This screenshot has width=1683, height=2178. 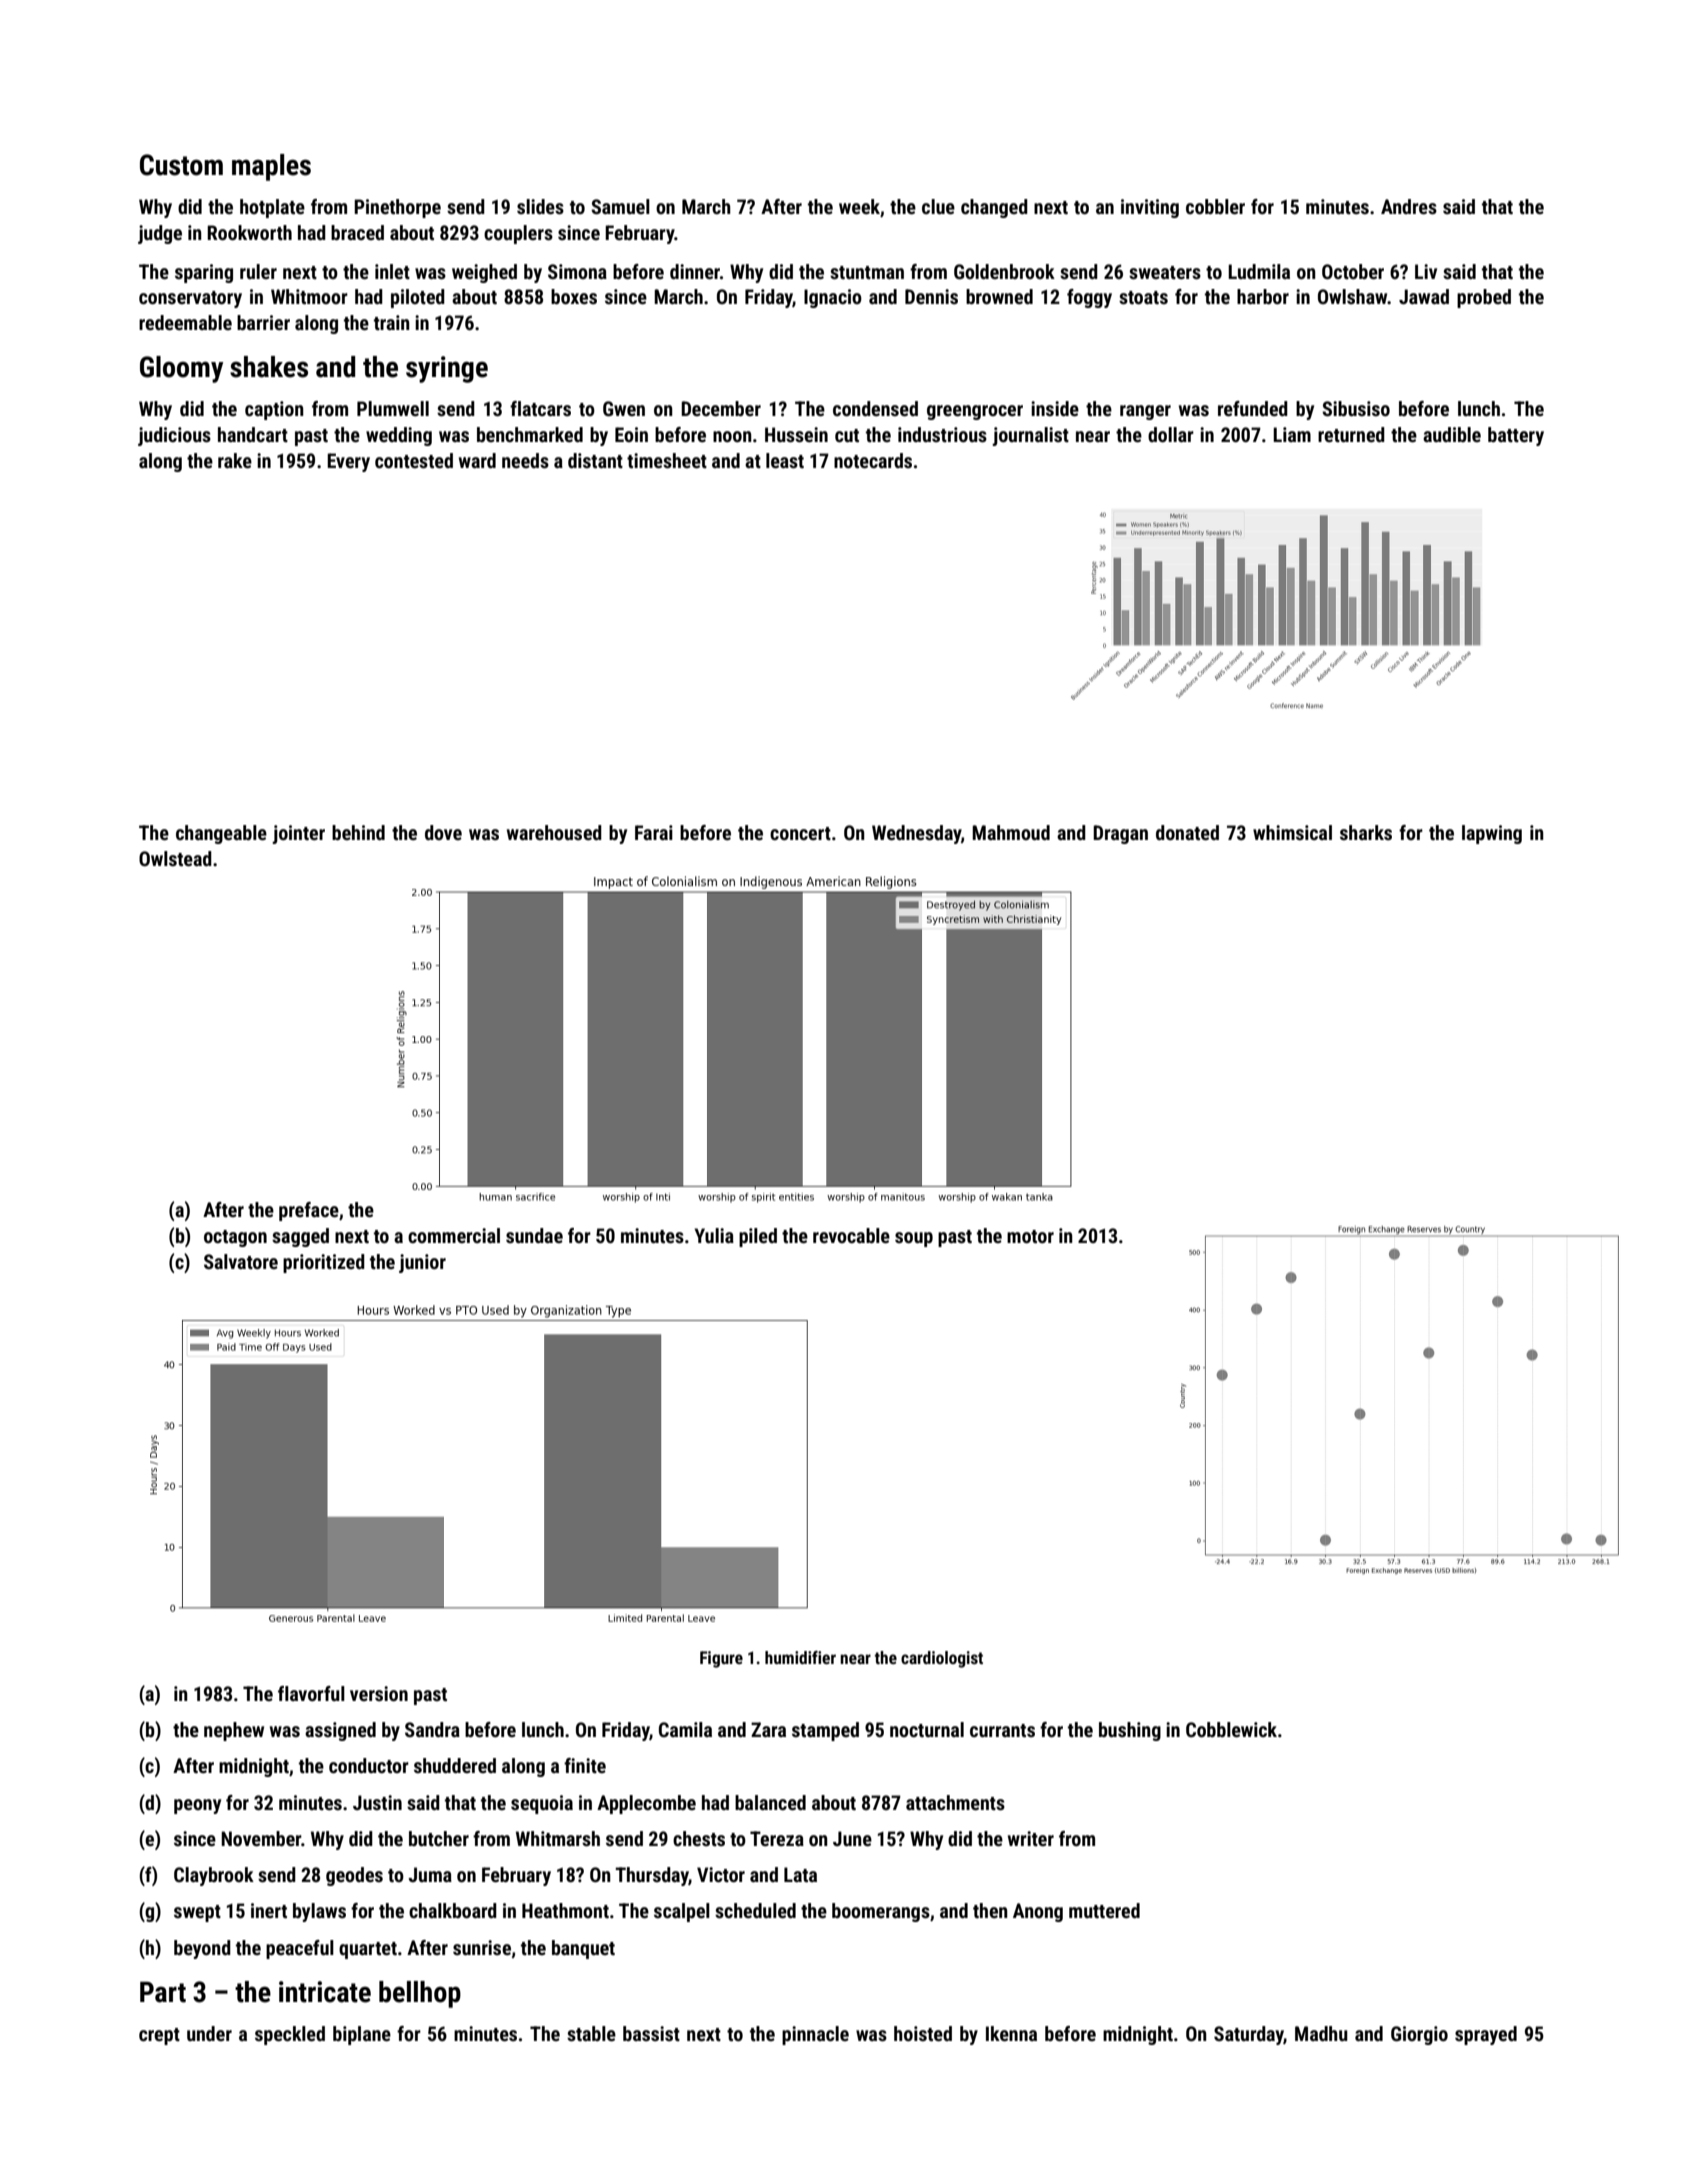 What do you see at coordinates (1409, 206) in the screenshot?
I see `Andres` at bounding box center [1409, 206].
